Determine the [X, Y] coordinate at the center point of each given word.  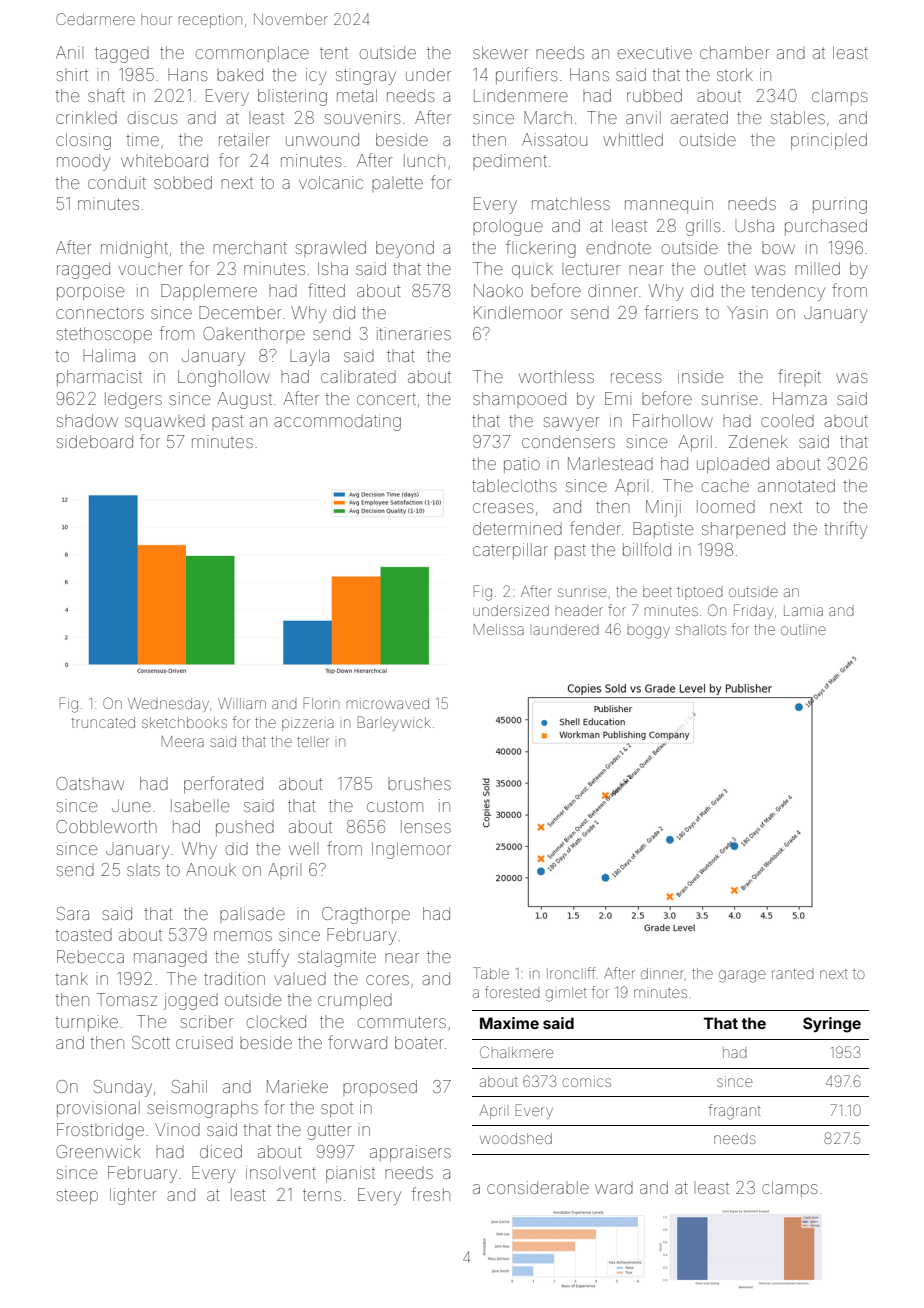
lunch [424, 160]
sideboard [95, 441]
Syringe [832, 1025]
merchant [250, 247]
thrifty [845, 530]
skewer [501, 52]
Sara [73, 913]
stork [735, 74]
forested [512, 992]
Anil [69, 52]
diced [221, 1151]
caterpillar [510, 551]
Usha [755, 225]
